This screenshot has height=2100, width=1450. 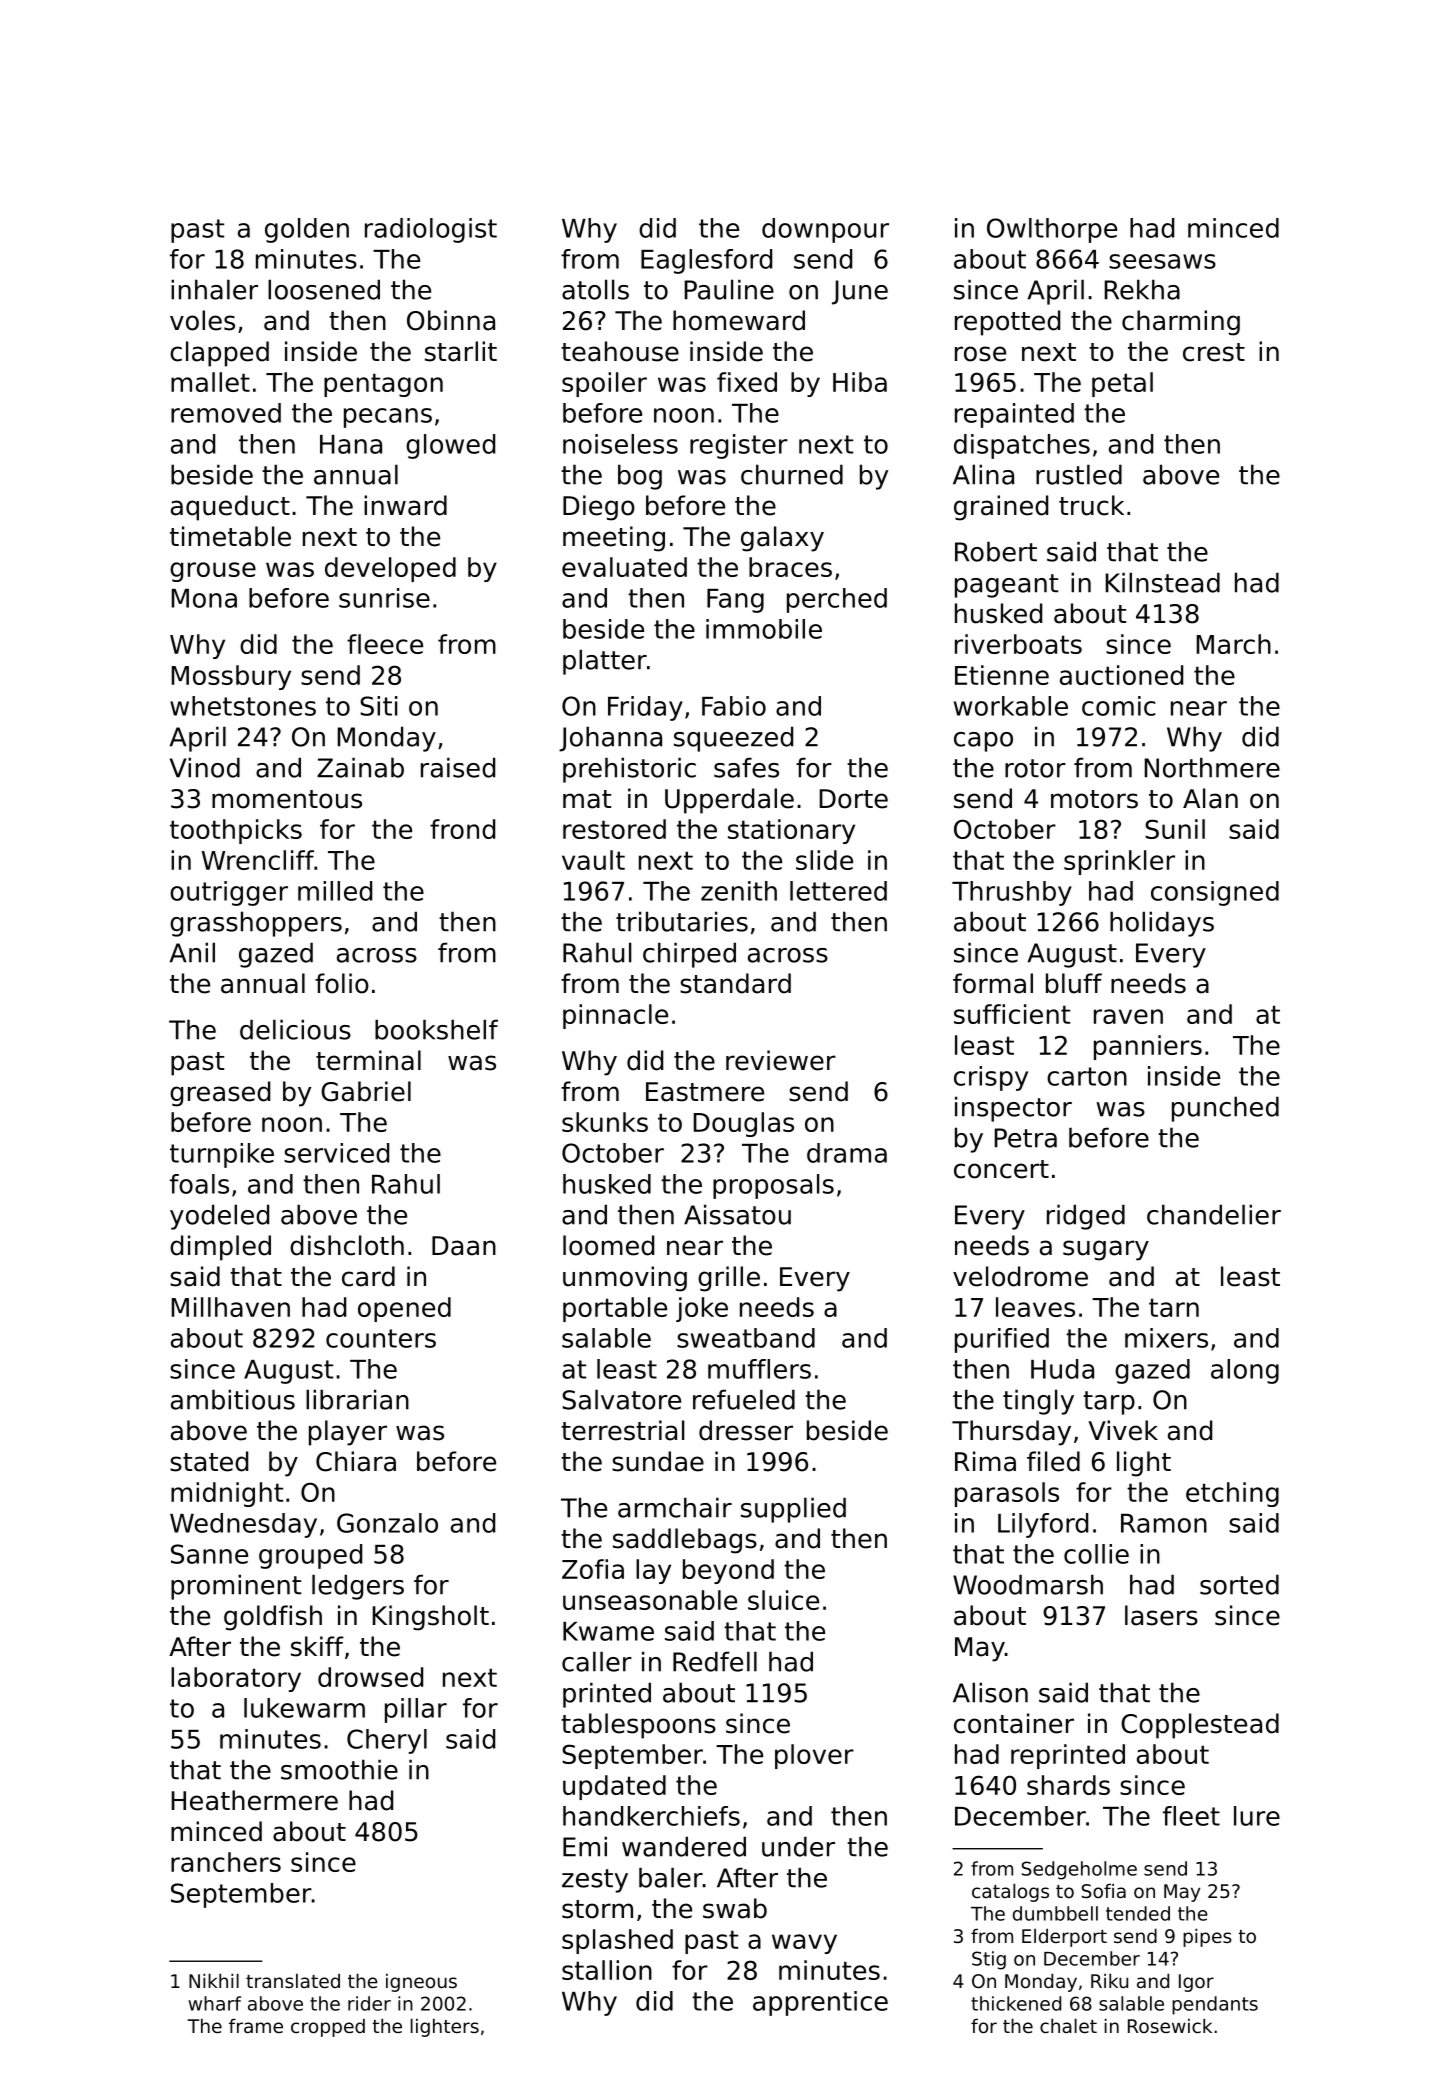 I want to click on Sunil, so click(x=1175, y=829).
